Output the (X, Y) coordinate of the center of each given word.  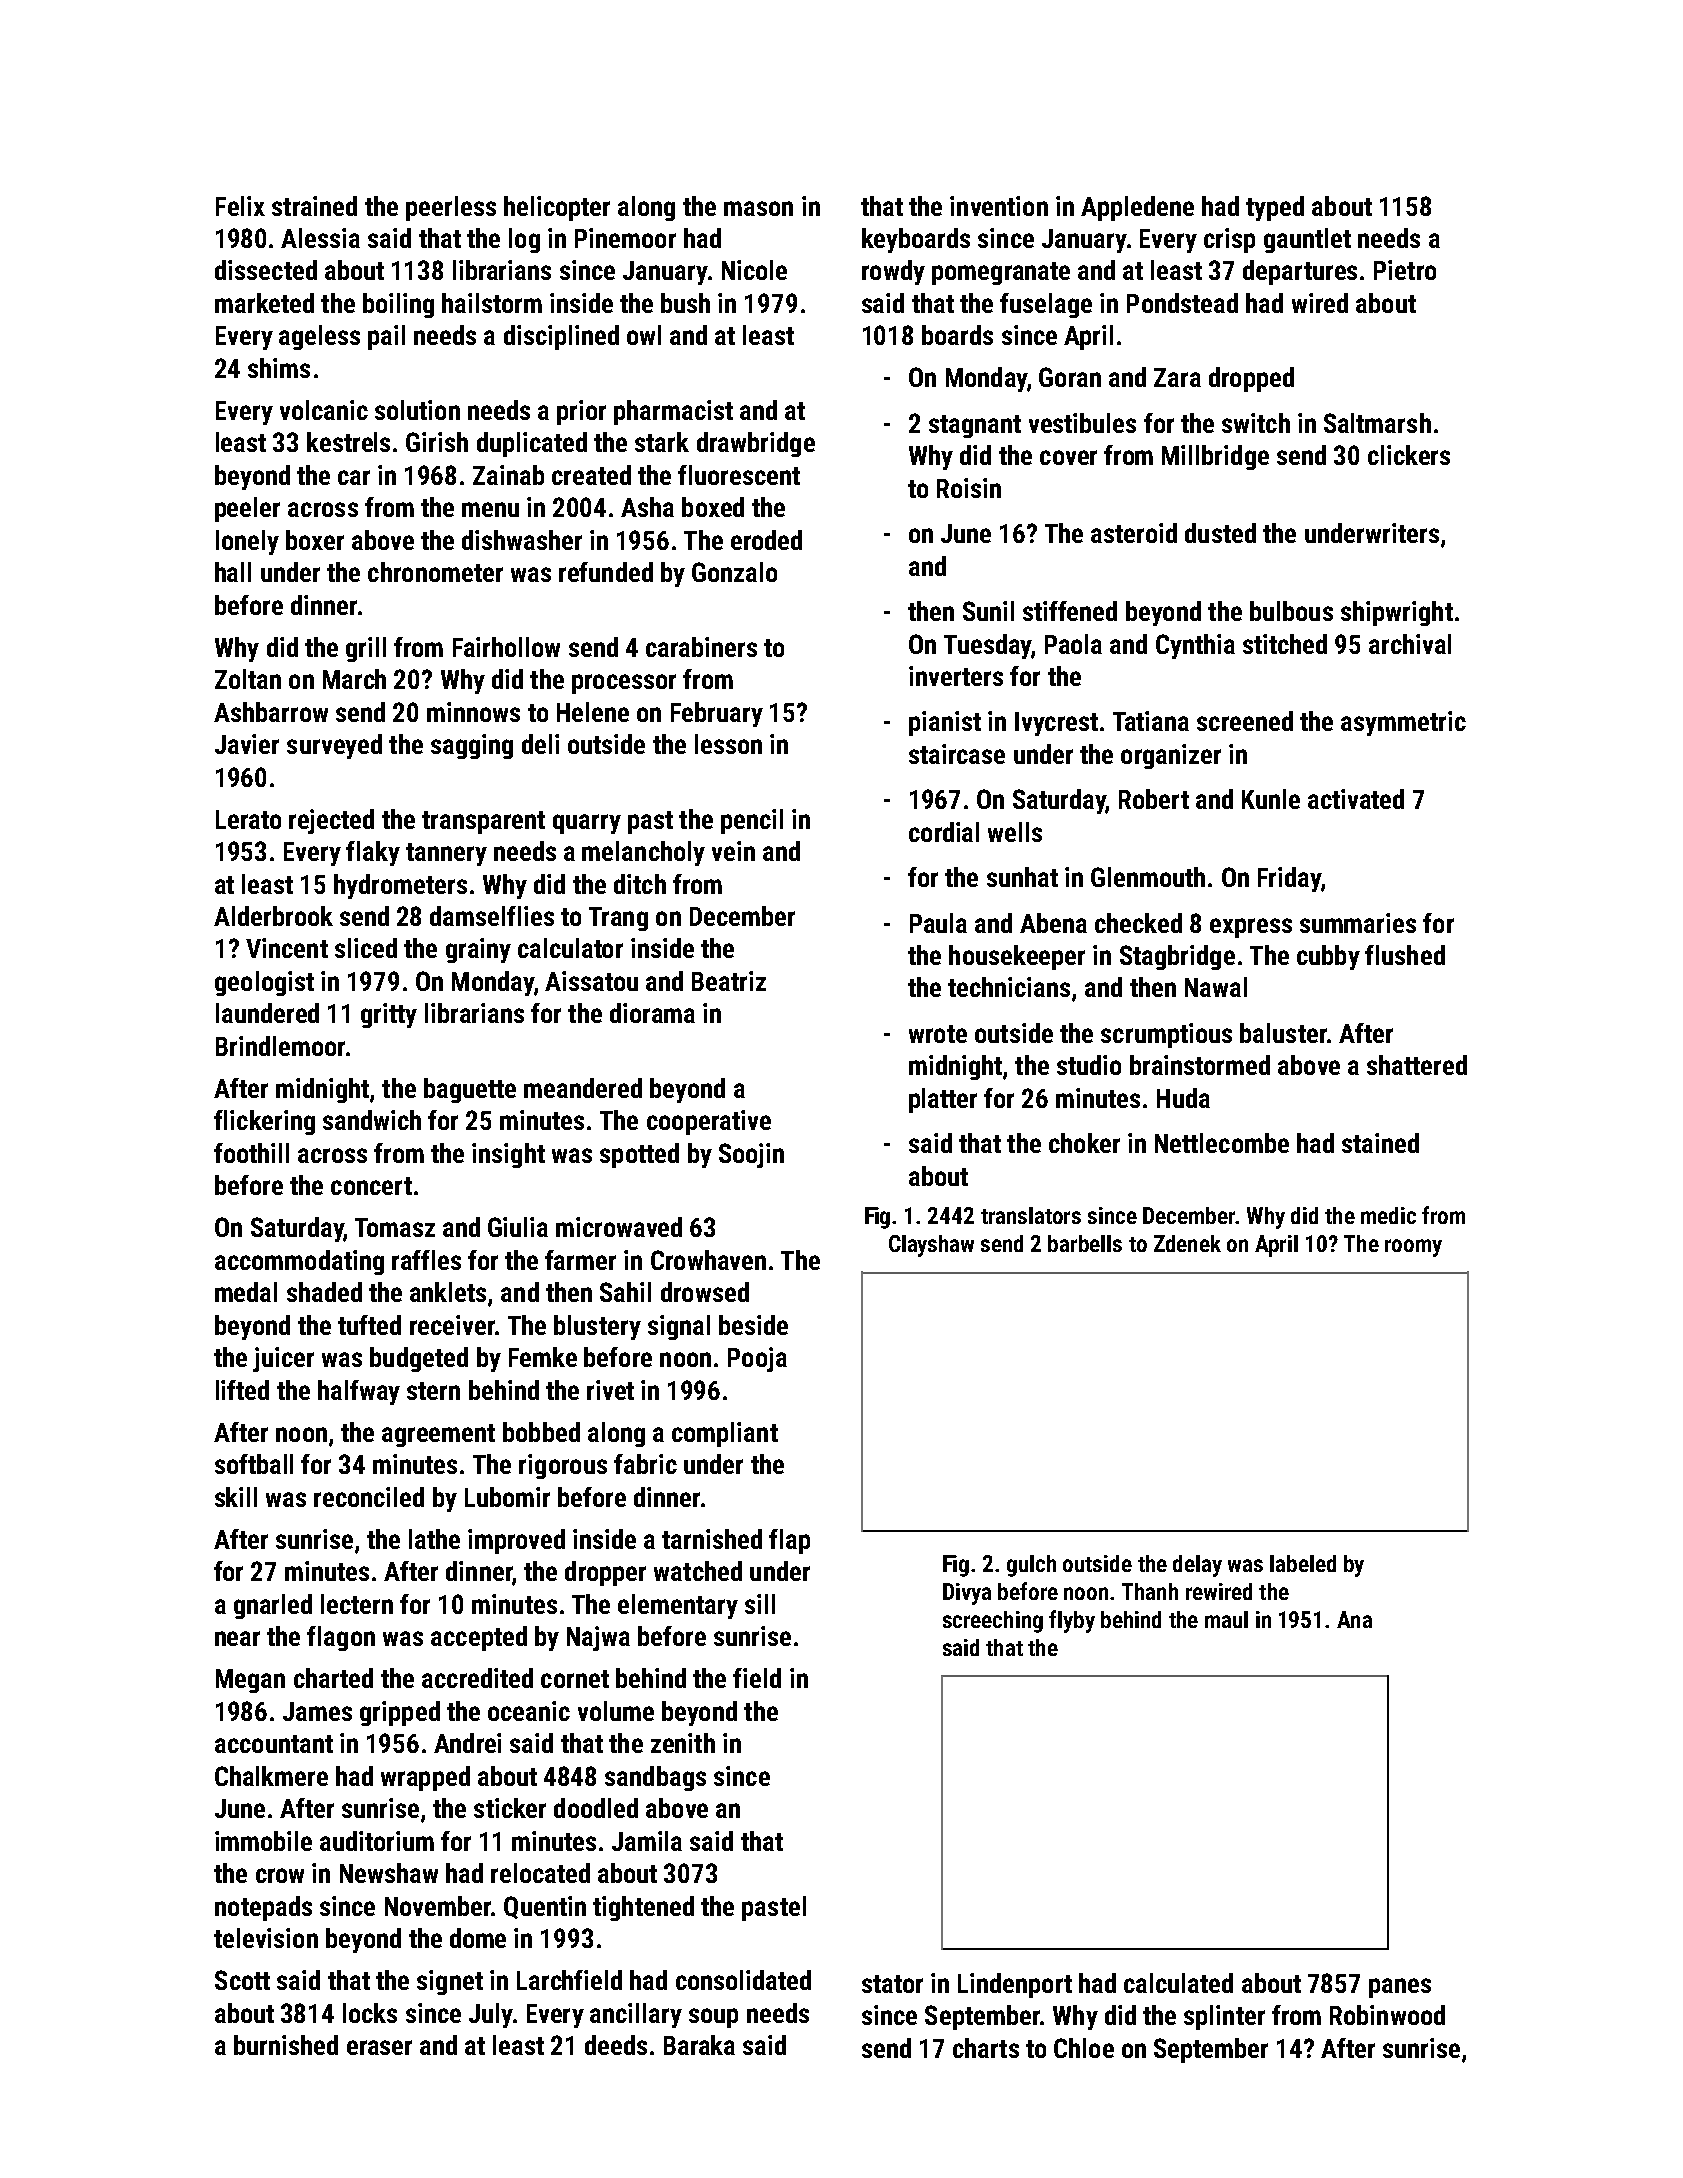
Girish (437, 442)
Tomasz (395, 1227)
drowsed (705, 1292)
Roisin (969, 488)
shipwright (1397, 613)
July (491, 2015)
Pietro (1405, 270)
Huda (1183, 1098)
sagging (472, 746)
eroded (766, 540)
